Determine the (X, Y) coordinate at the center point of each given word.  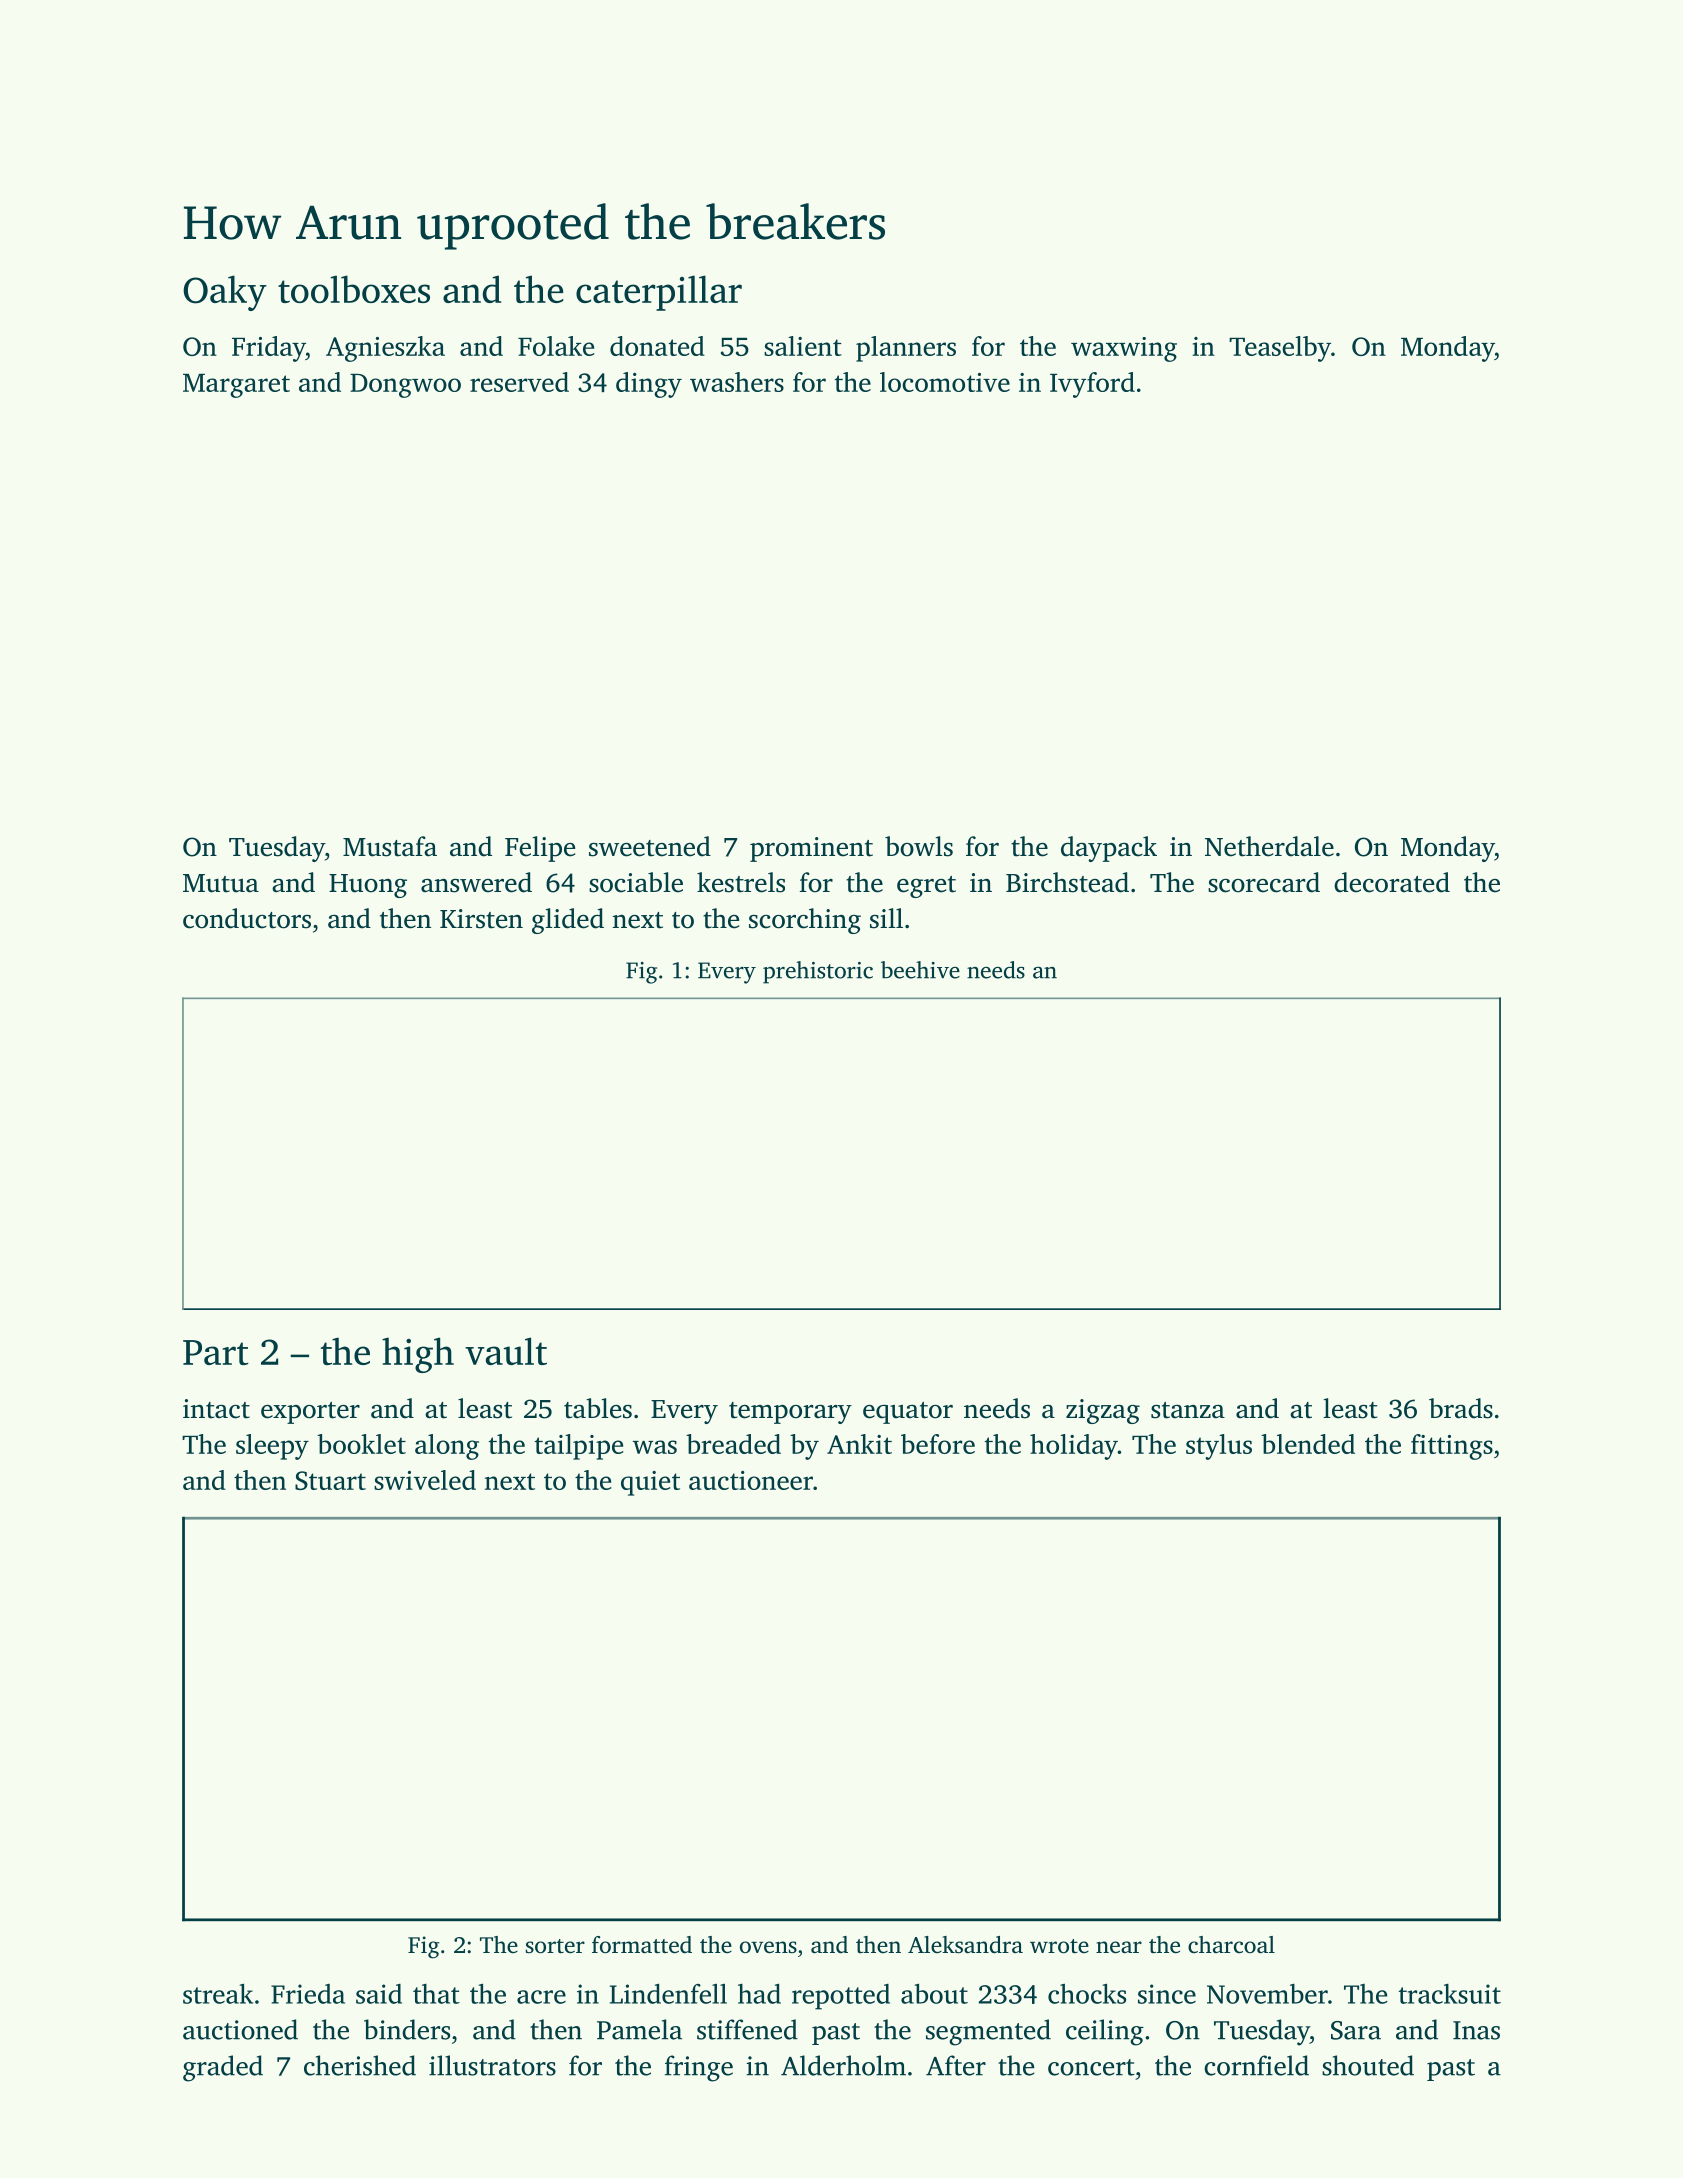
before (938, 1444)
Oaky (225, 293)
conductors (247, 918)
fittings (1452, 1447)
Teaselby (1280, 349)
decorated (1392, 882)
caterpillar (659, 293)
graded (223, 2068)
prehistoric (818, 972)
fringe (699, 2068)
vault (506, 1351)
